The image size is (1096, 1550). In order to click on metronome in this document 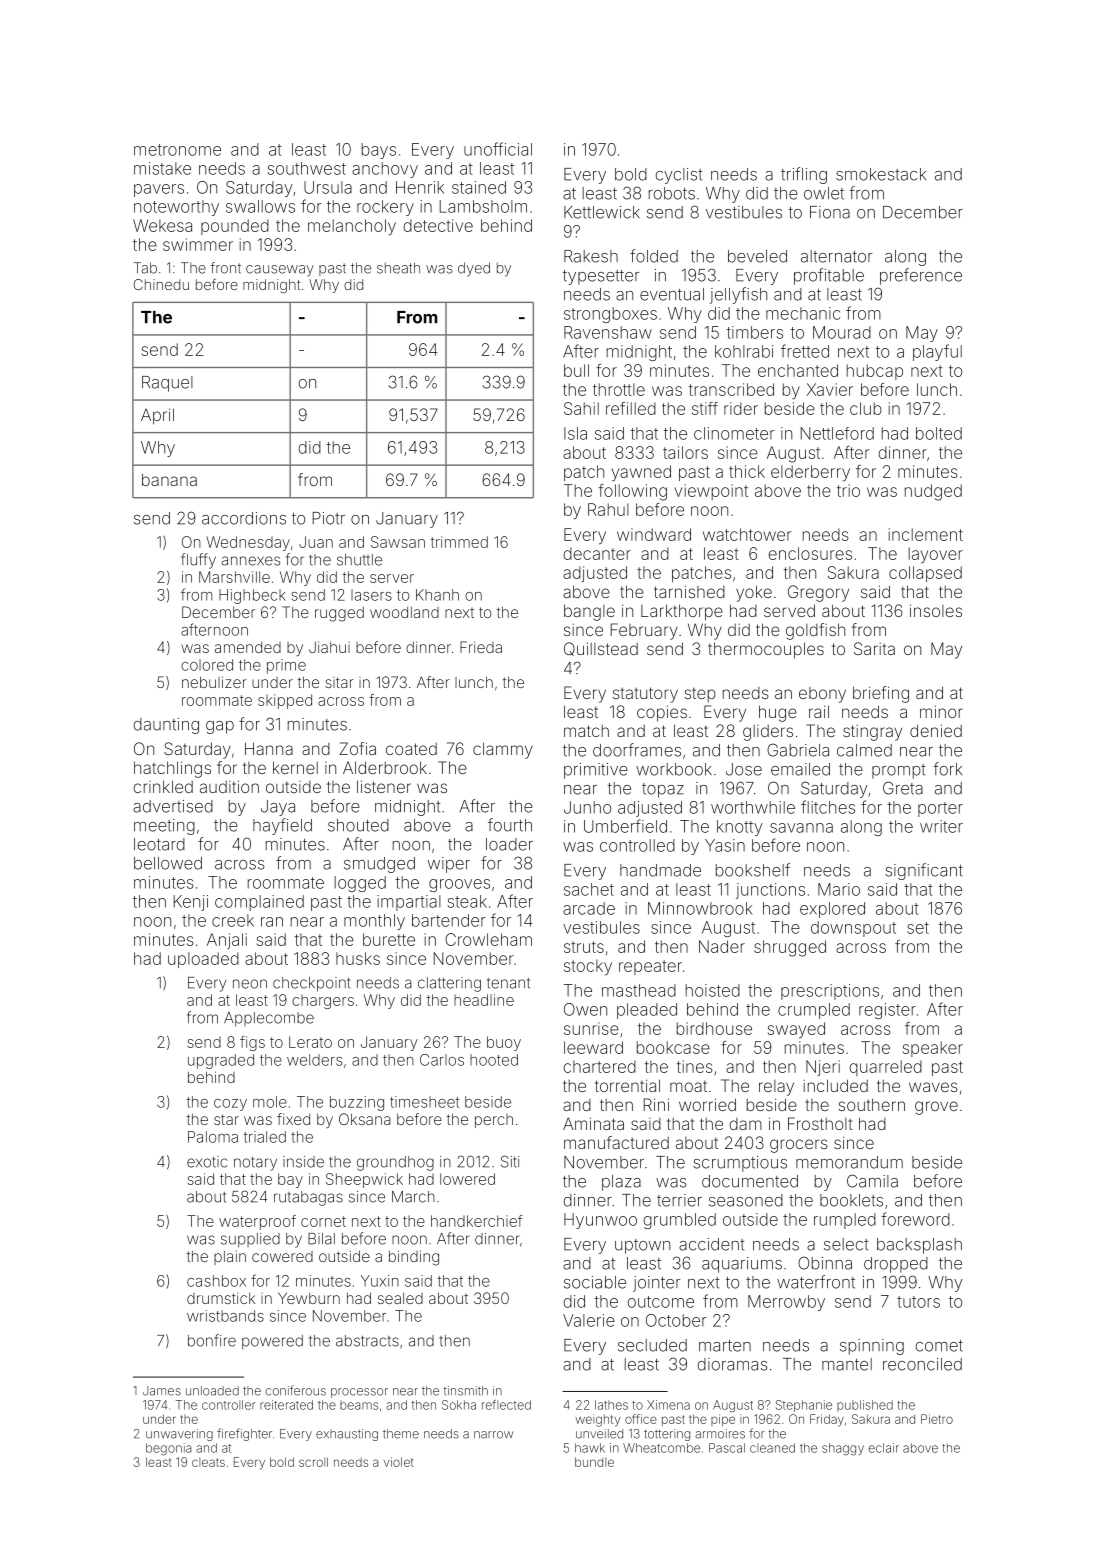, I will do `click(177, 150)`.
